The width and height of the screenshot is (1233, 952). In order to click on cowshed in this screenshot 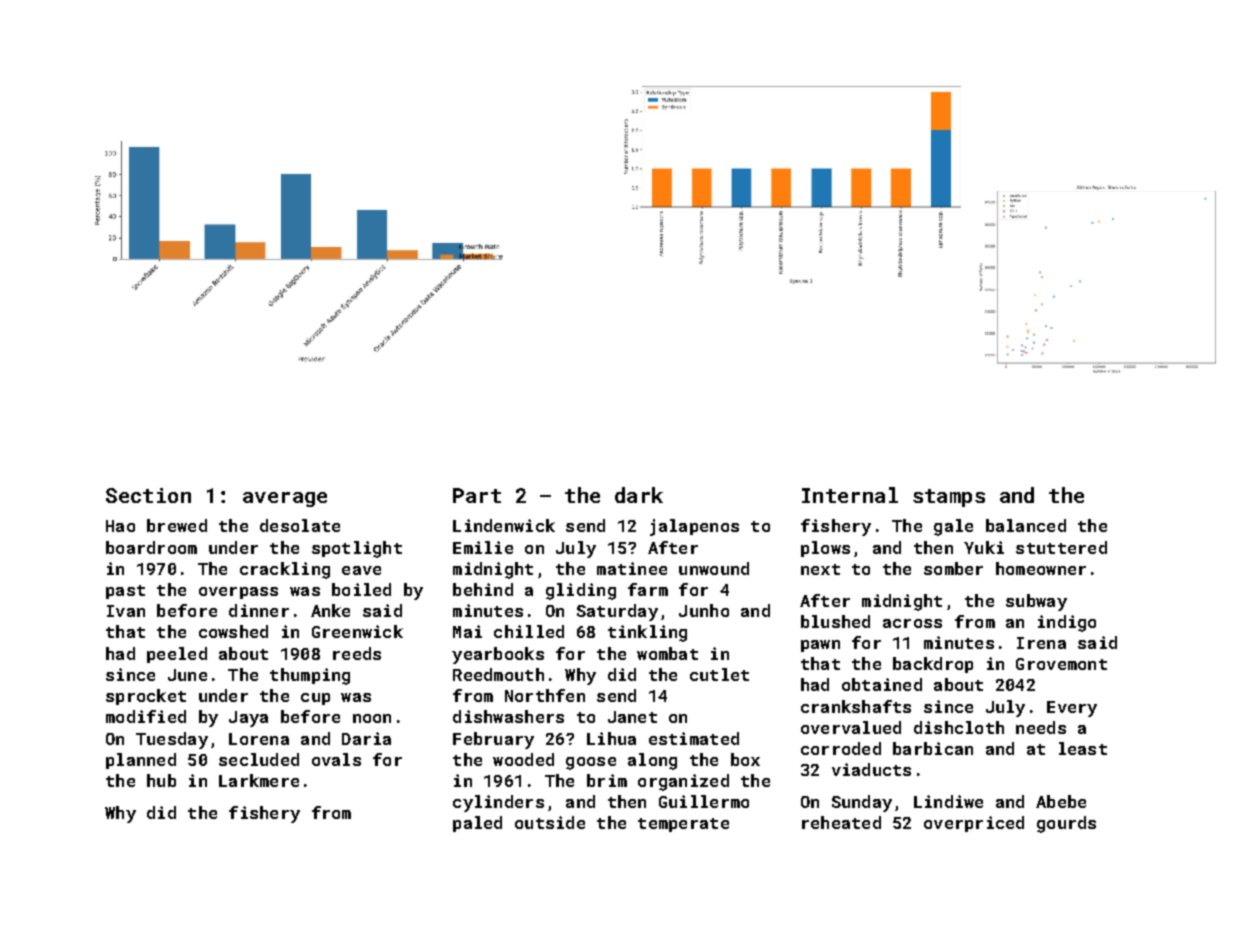, I will do `click(233, 631)`.
